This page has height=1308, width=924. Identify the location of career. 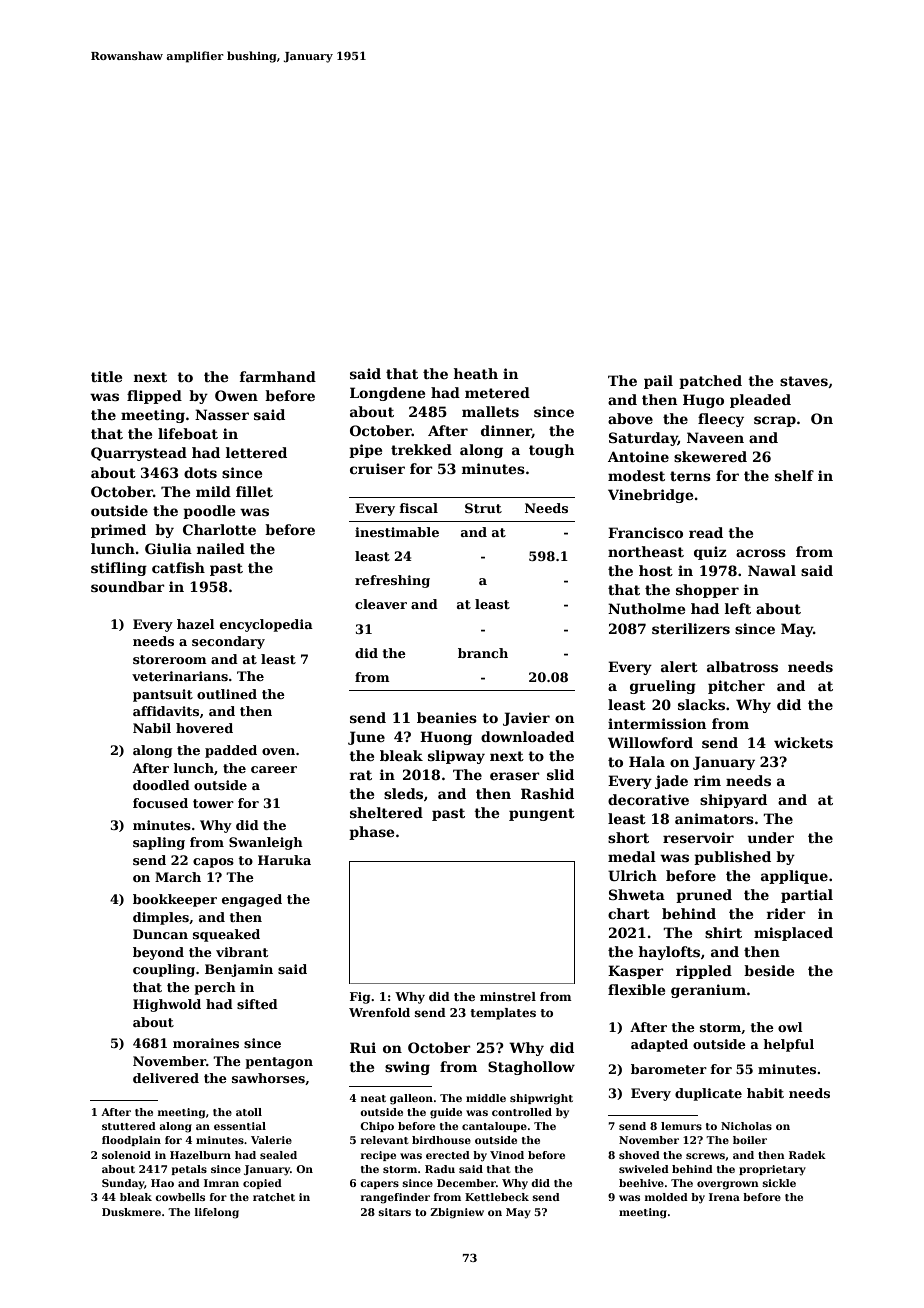
(274, 769).
